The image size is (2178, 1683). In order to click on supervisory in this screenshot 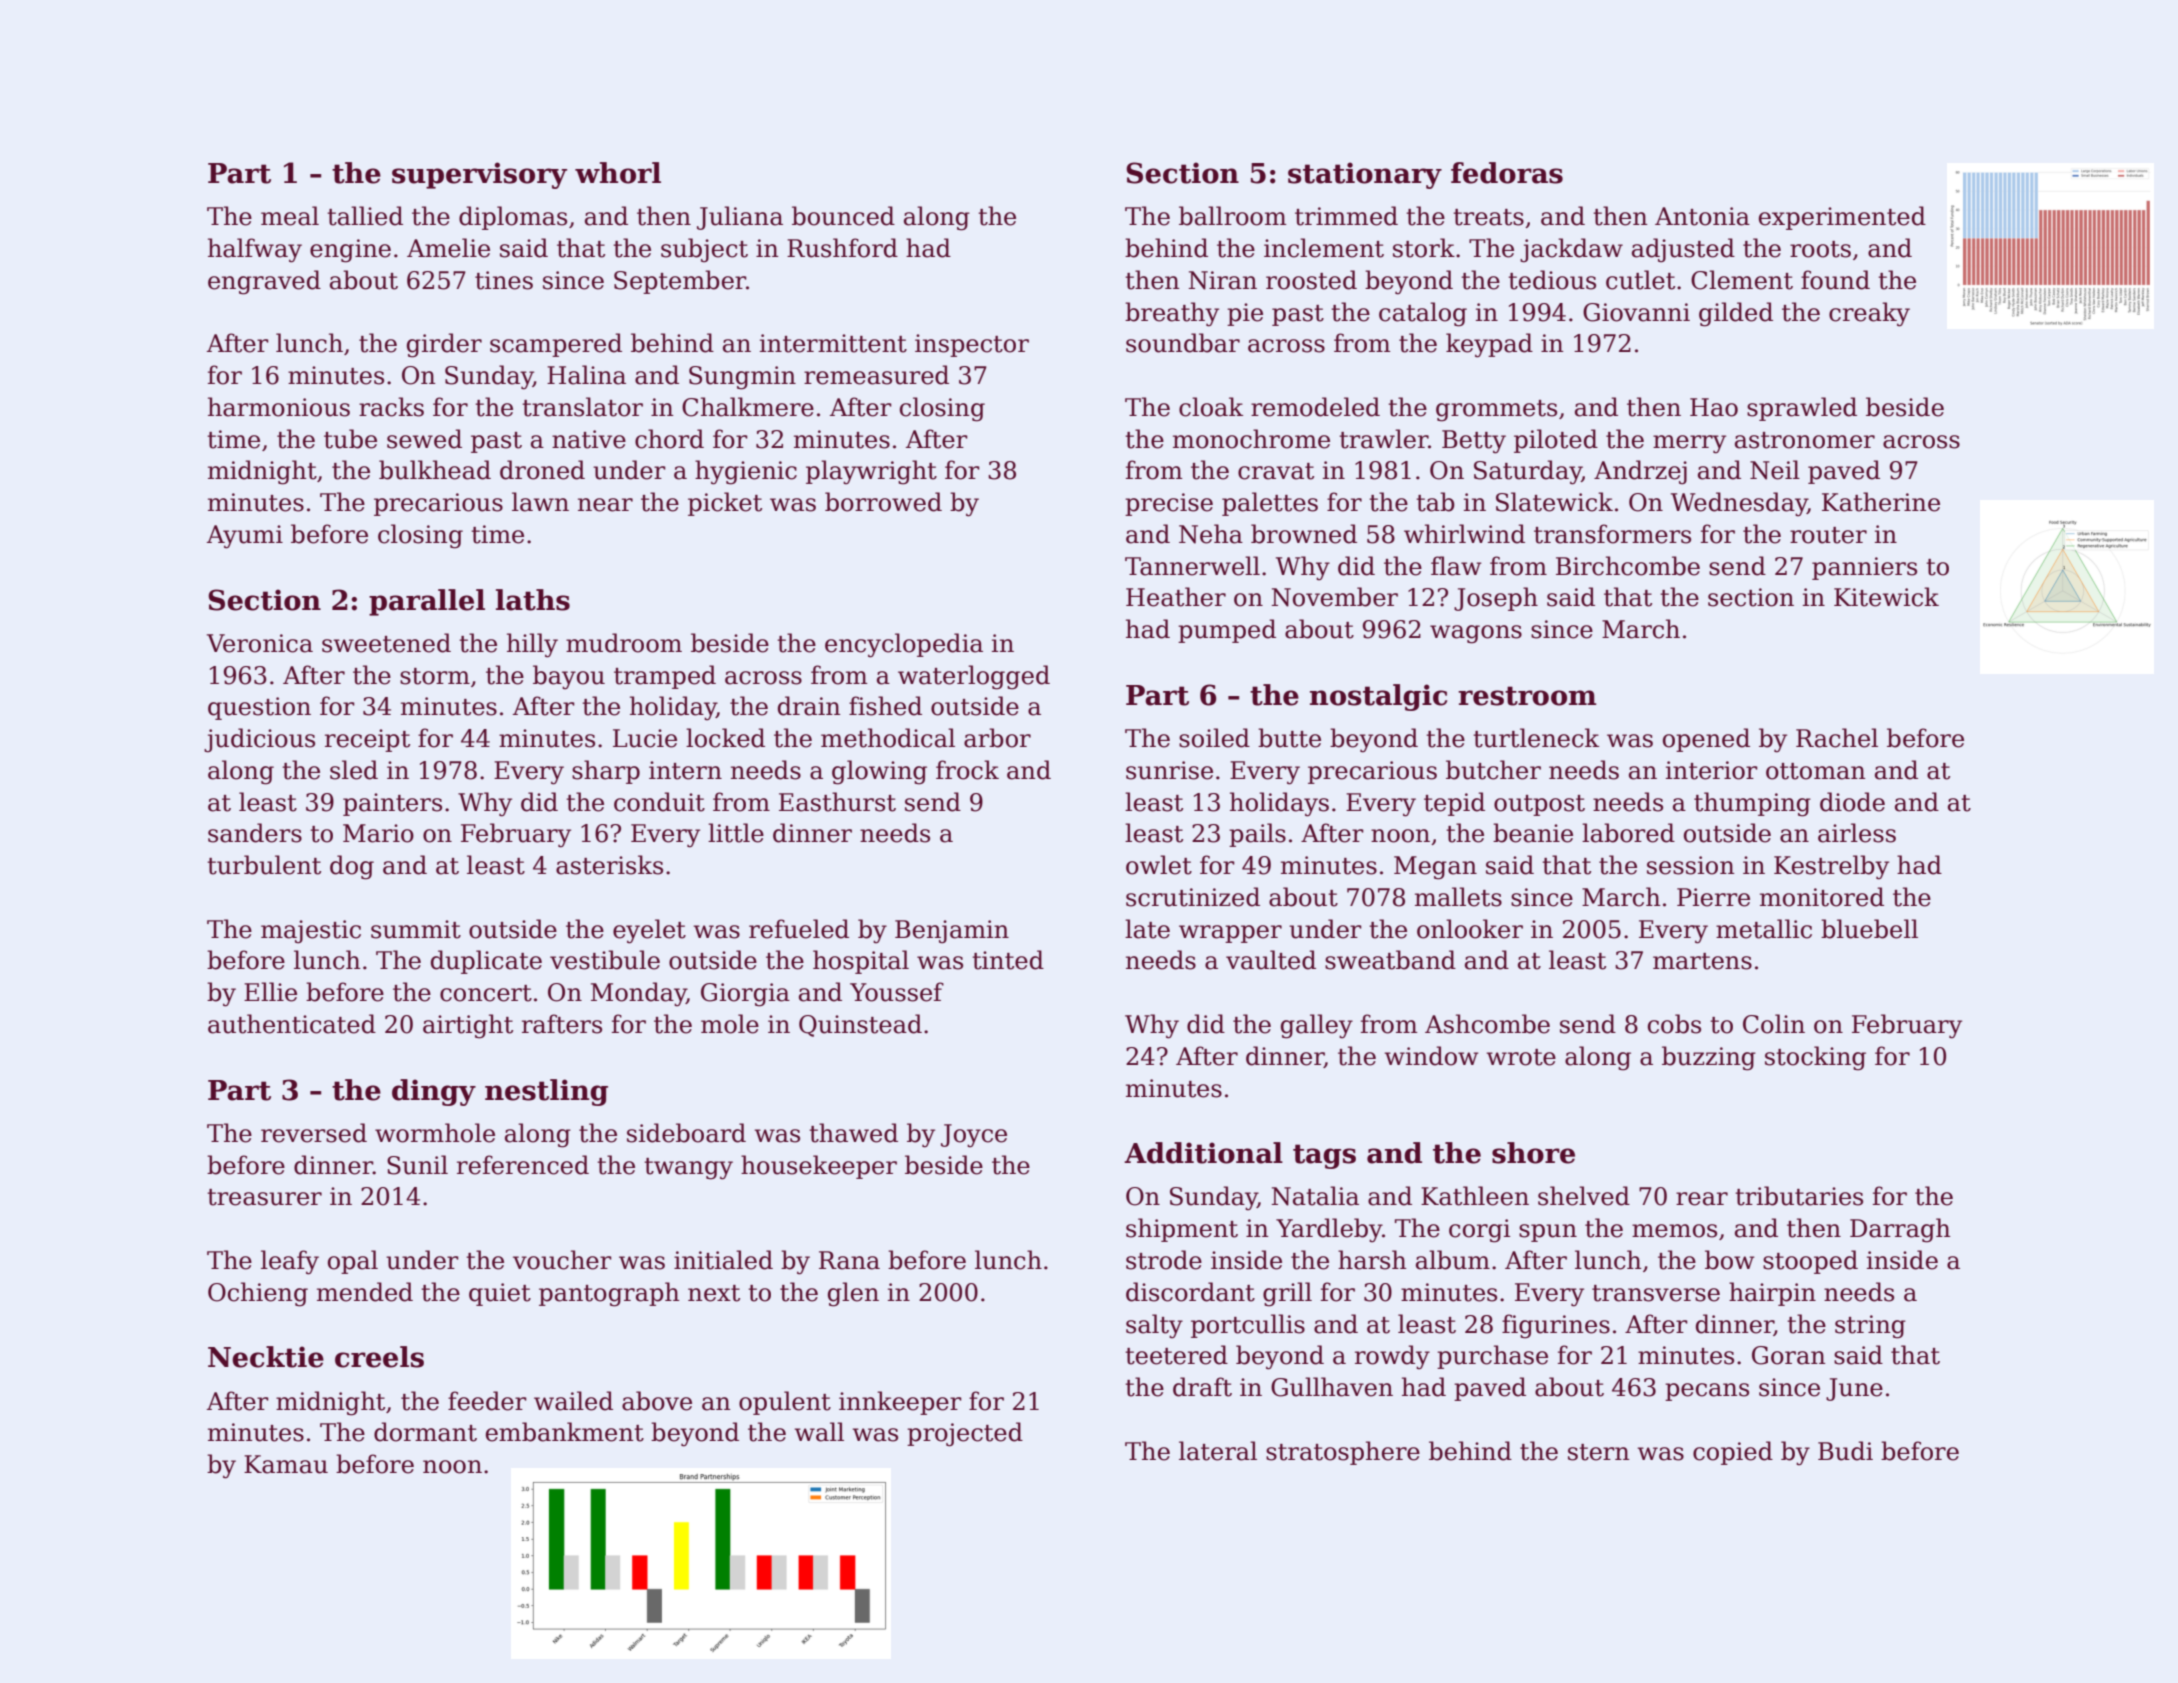, I will do `click(479, 175)`.
